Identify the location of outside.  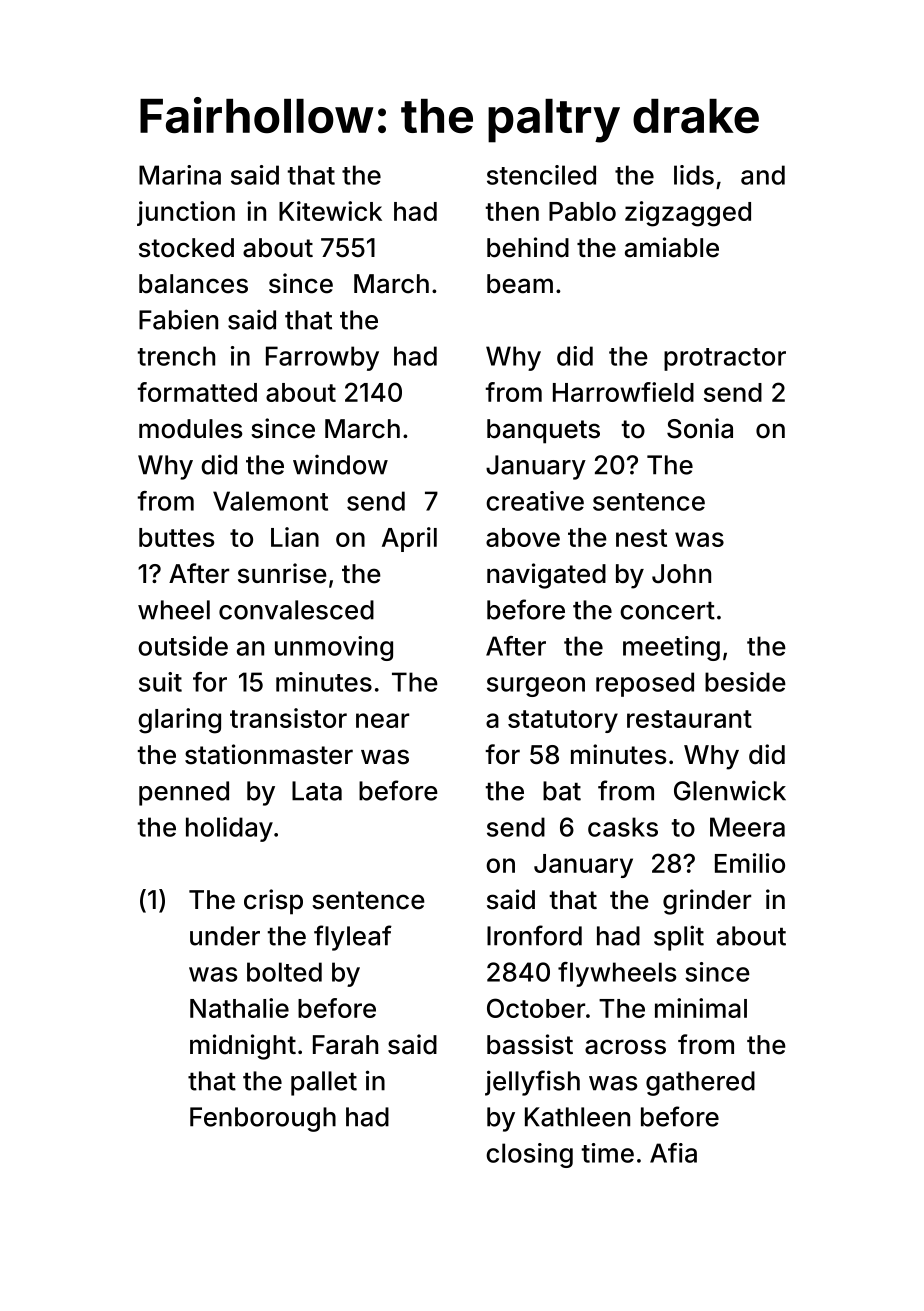
(183, 646).
